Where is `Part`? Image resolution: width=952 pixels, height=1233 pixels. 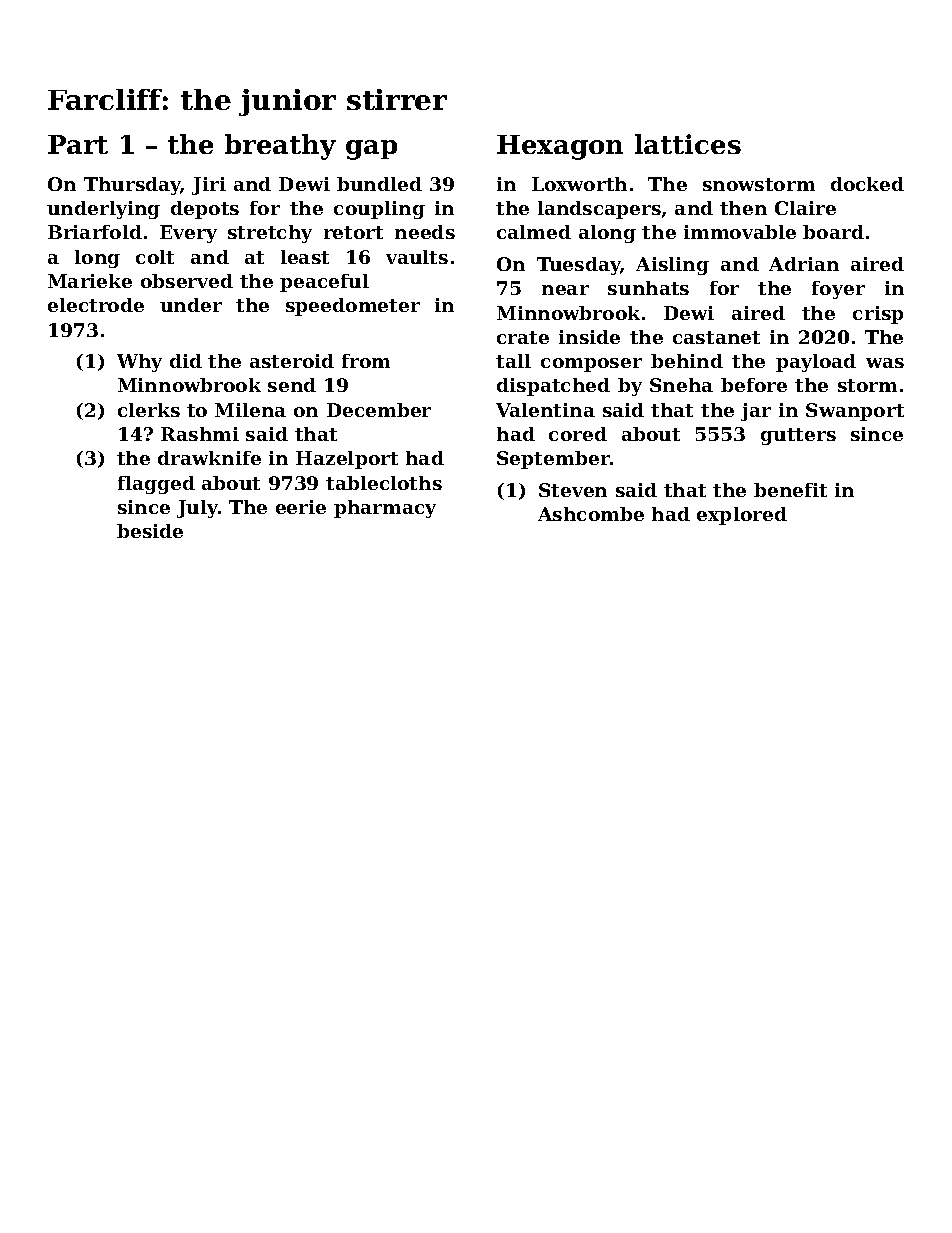 Part is located at coordinates (78, 144).
